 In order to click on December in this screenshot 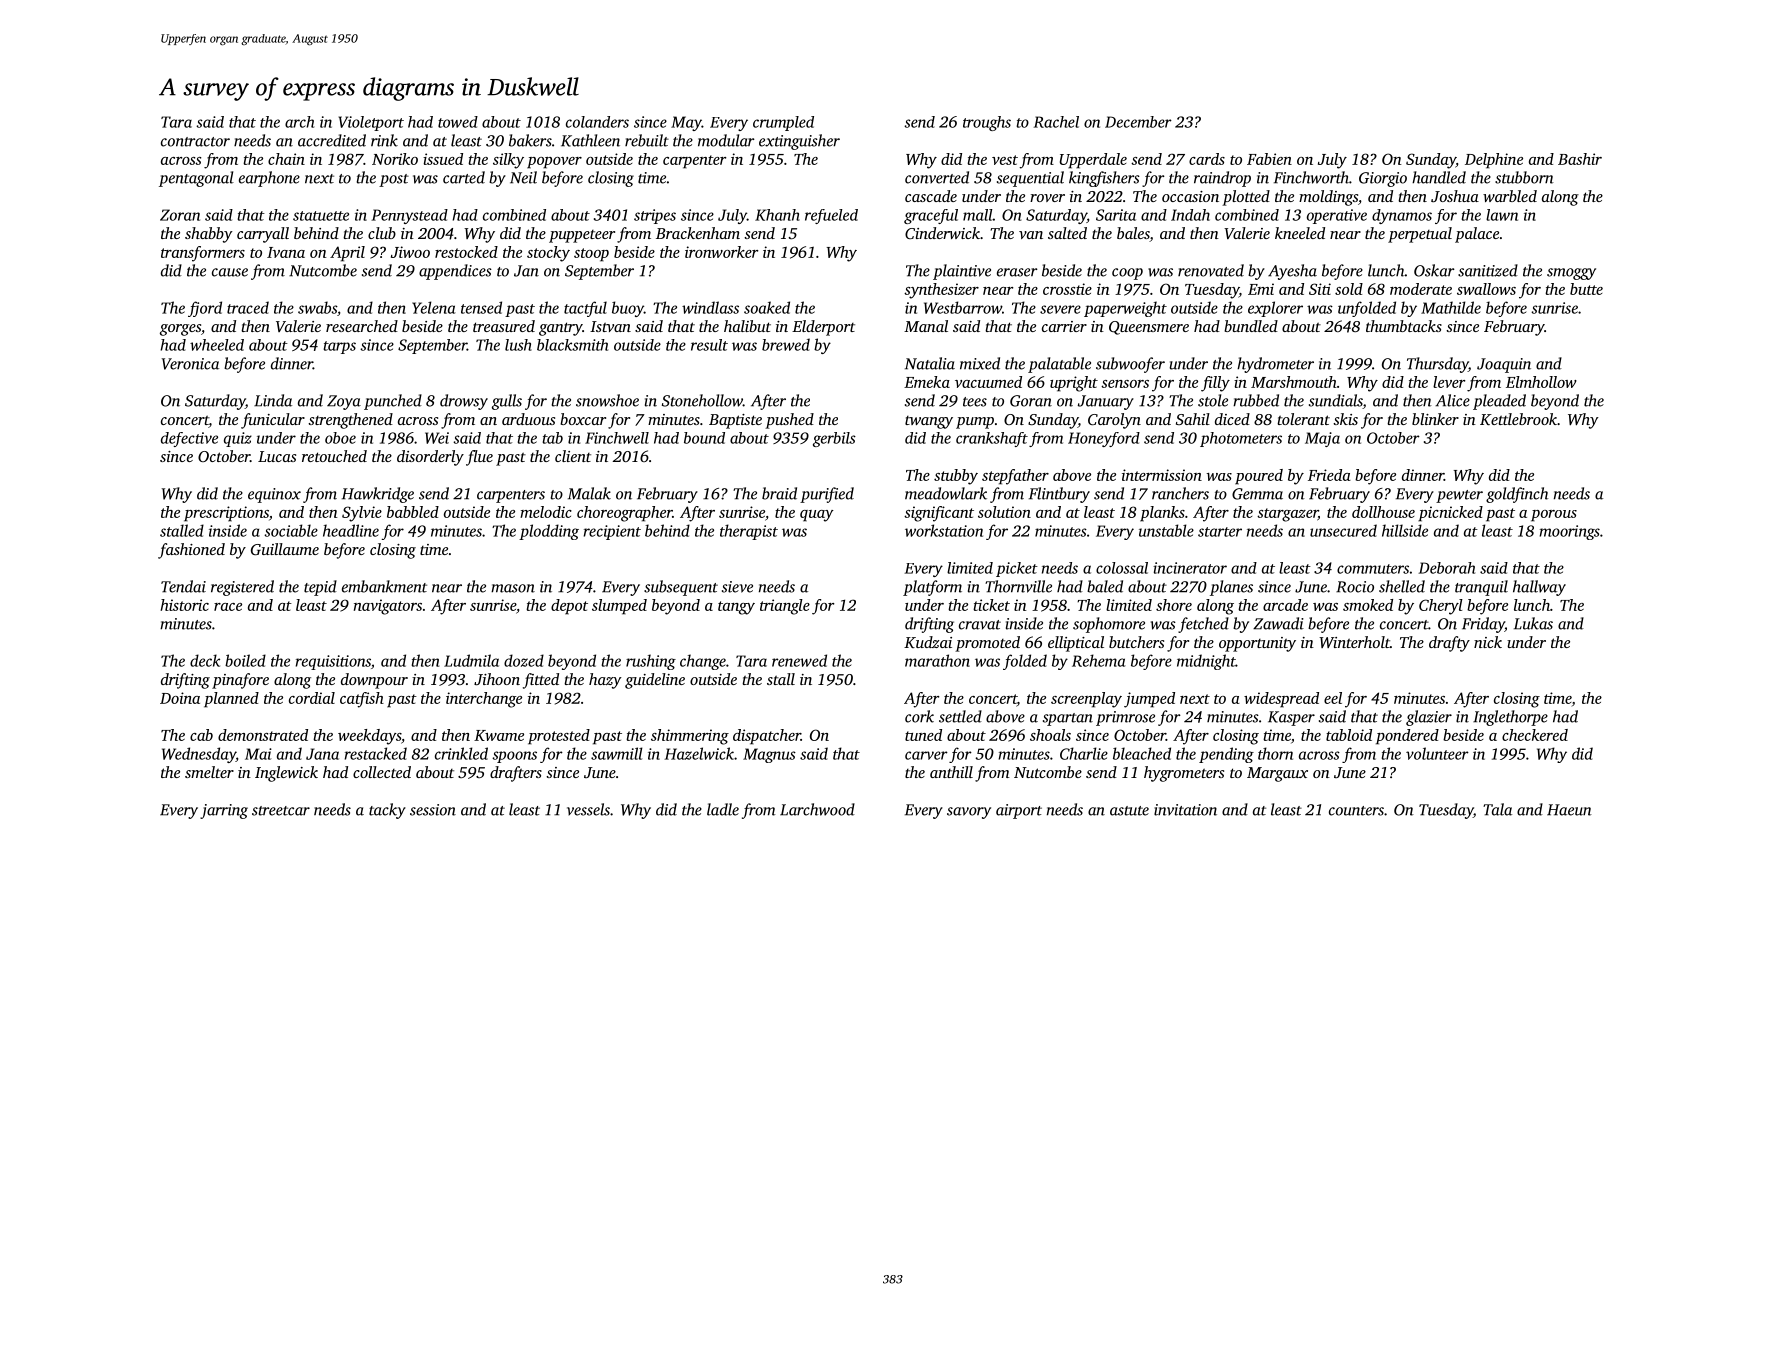, I will do `click(1138, 122)`.
